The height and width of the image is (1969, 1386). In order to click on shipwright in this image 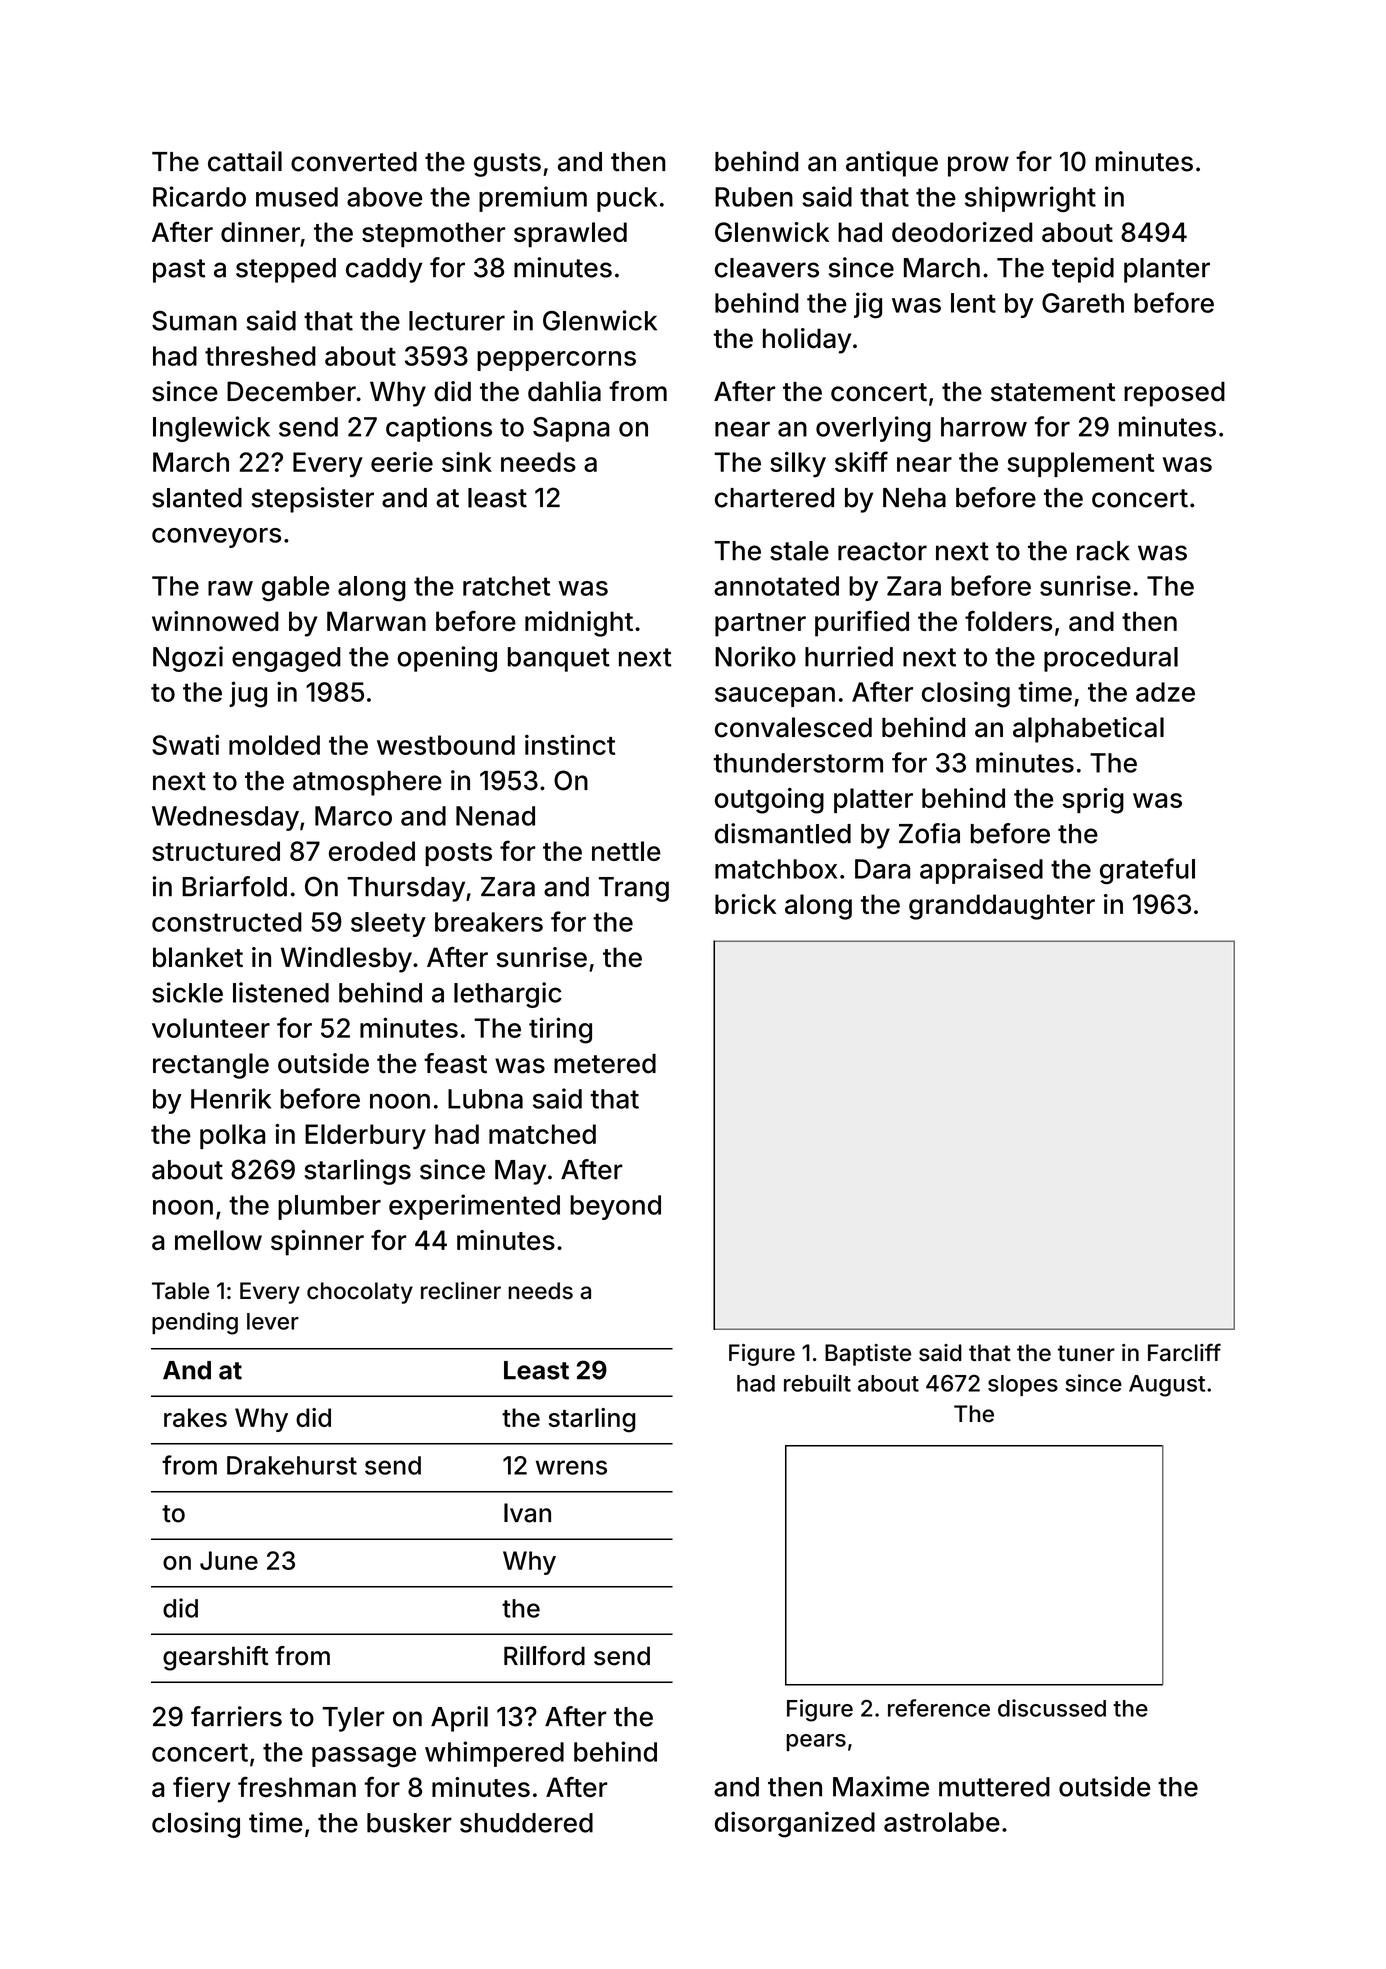, I will do `click(1030, 199)`.
